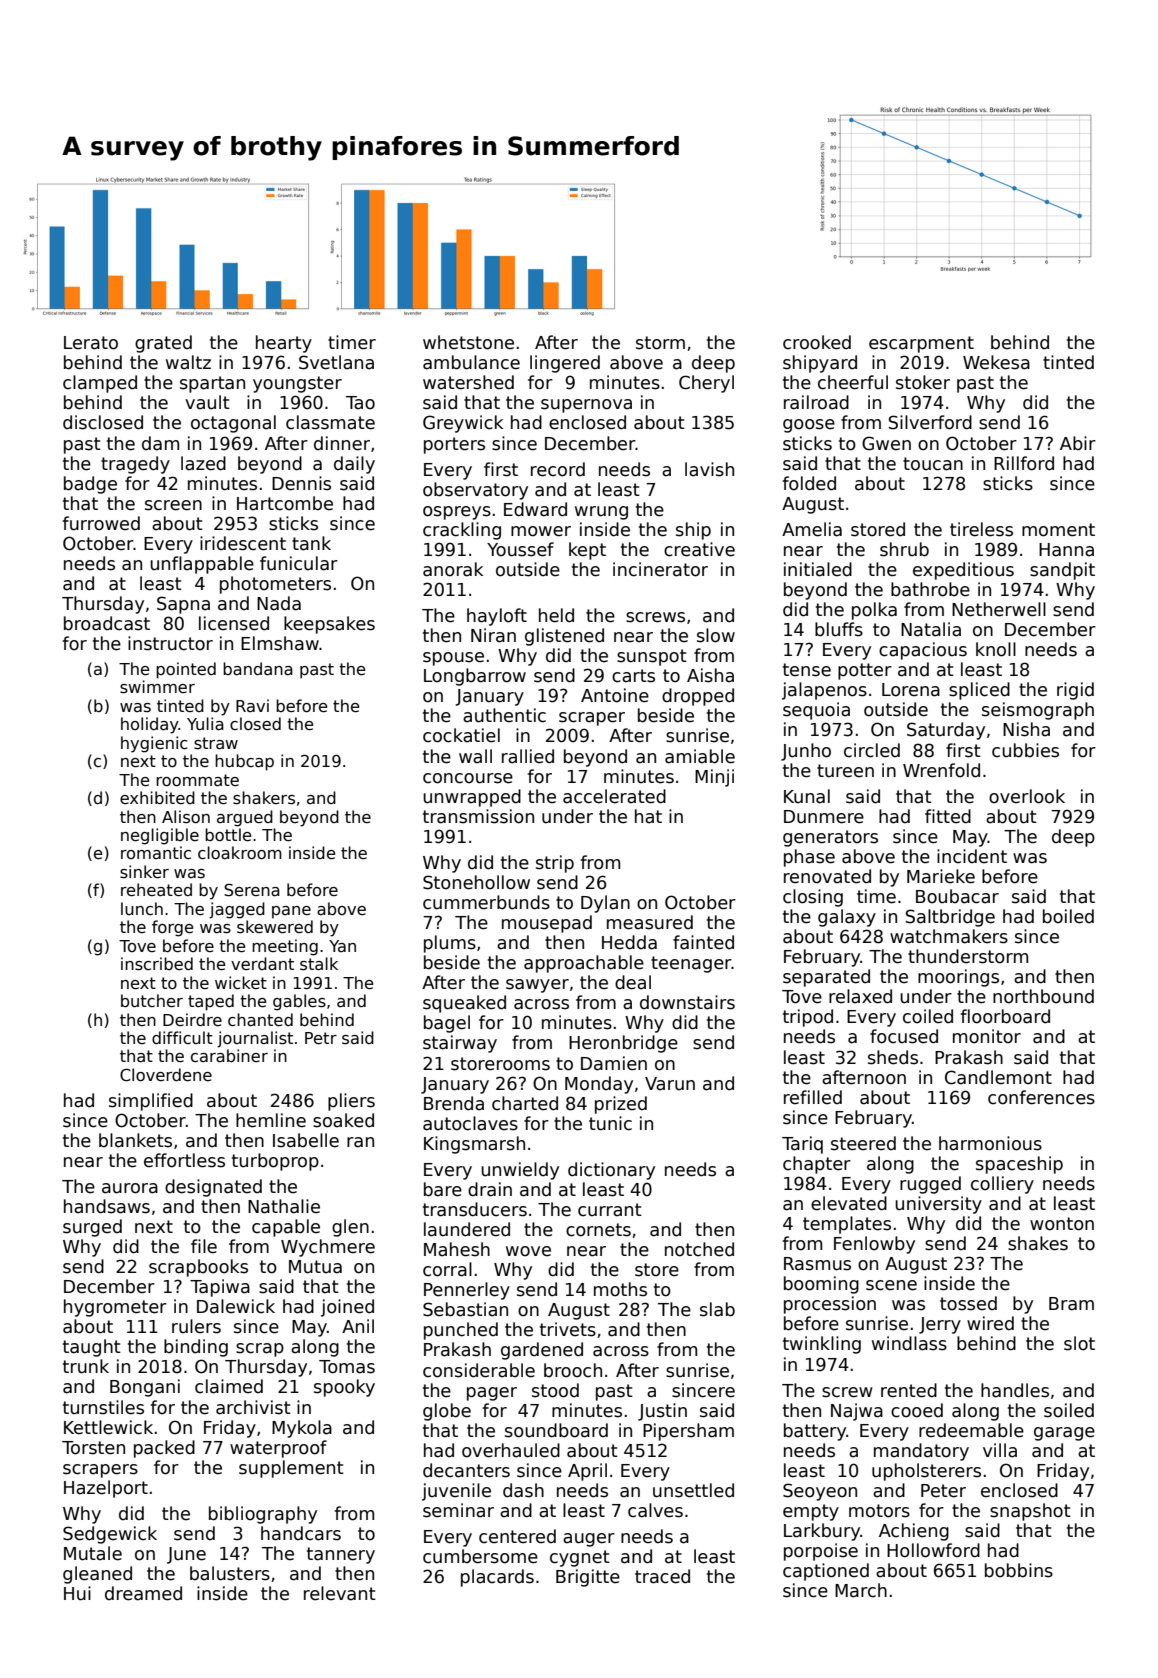 This page has height=1678, width=1158. What do you see at coordinates (700, 756) in the page?
I see `amiable` at bounding box center [700, 756].
